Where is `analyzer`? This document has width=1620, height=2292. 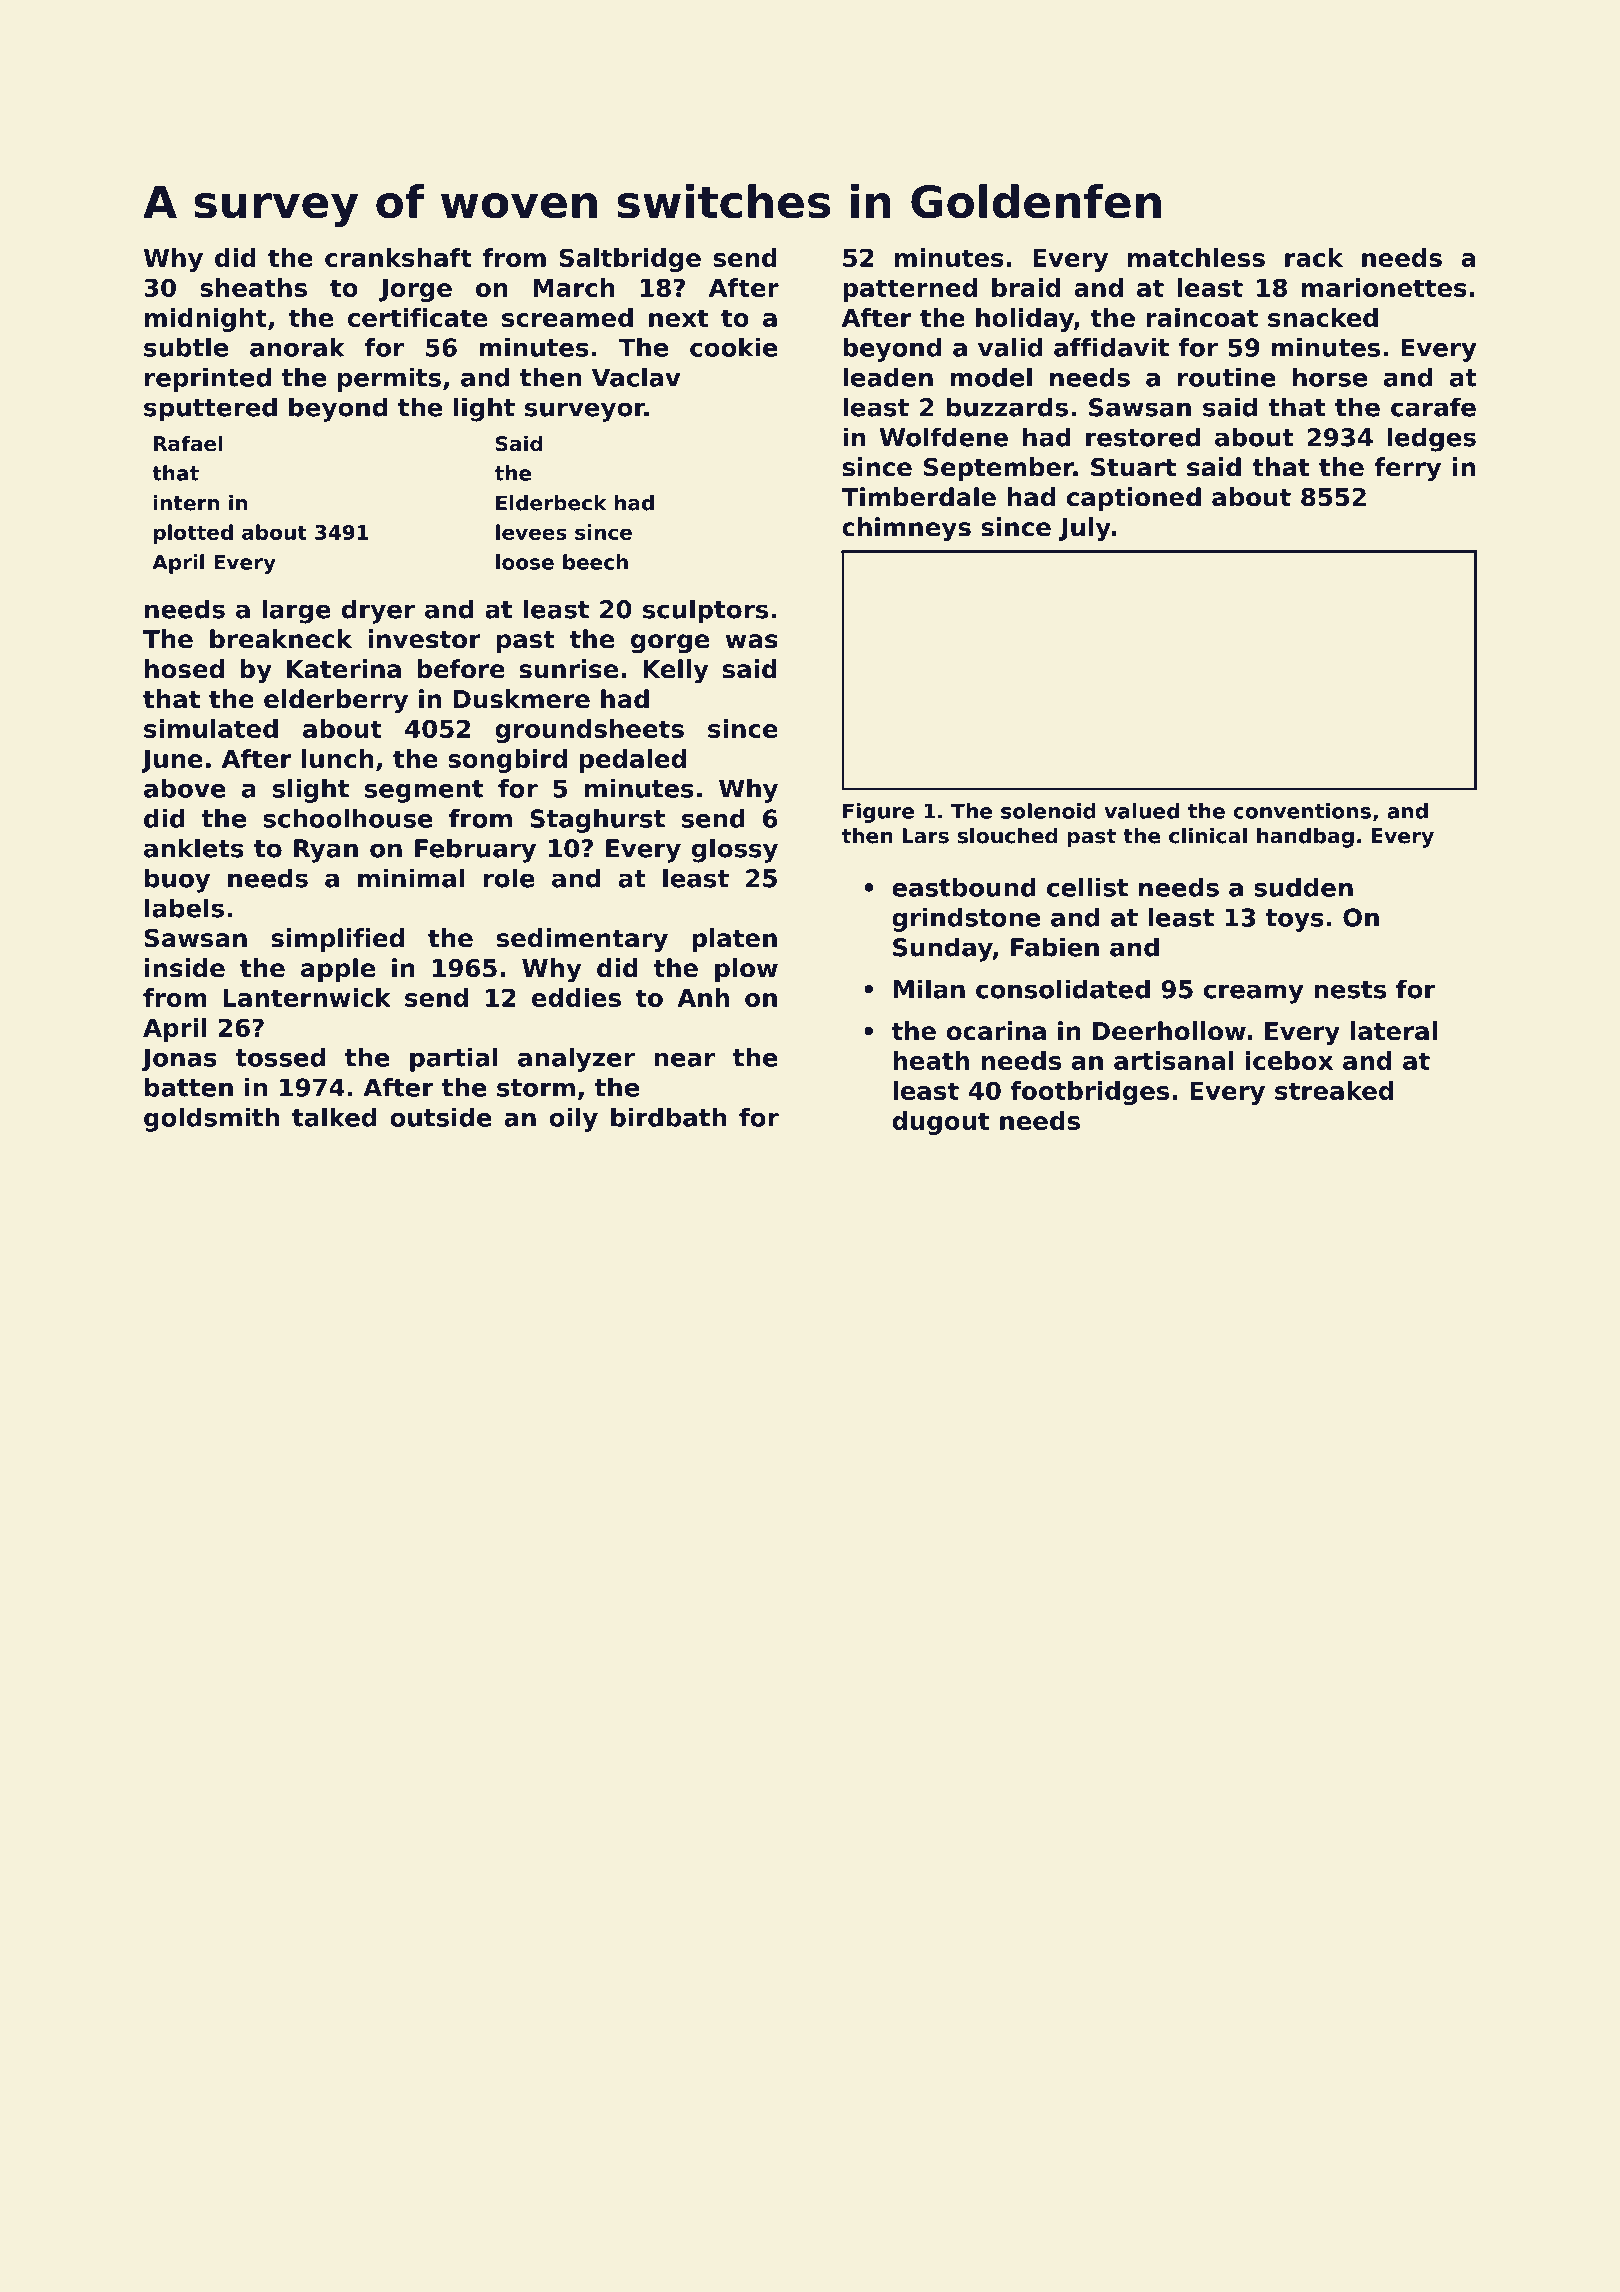 analyzer is located at coordinates (576, 1060).
